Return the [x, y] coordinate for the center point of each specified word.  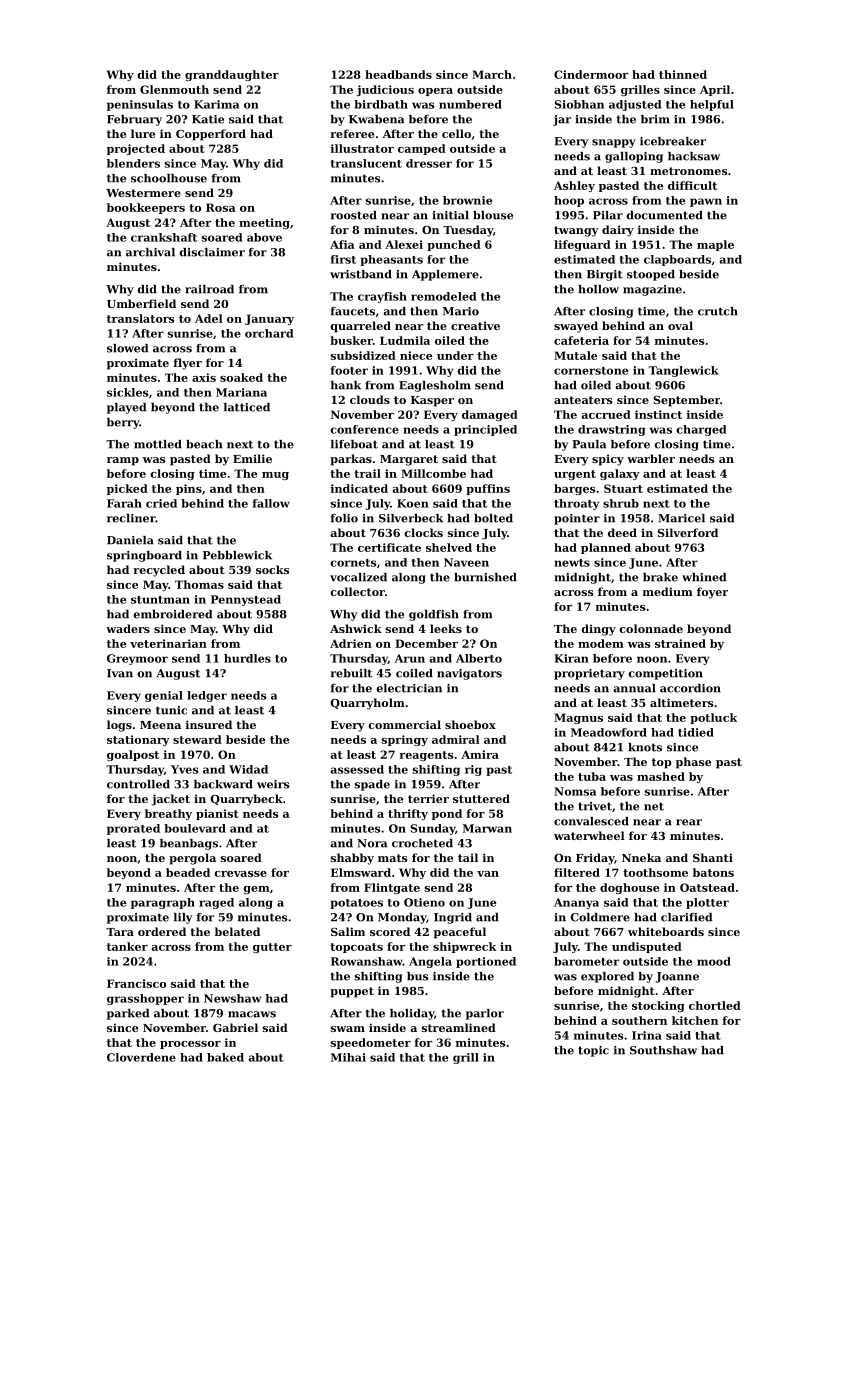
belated [237, 931]
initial [450, 215]
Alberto [479, 658]
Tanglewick [684, 371]
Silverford [688, 532]
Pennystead [246, 600]
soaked [241, 377]
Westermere [143, 193]
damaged [490, 415]
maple [715, 245]
